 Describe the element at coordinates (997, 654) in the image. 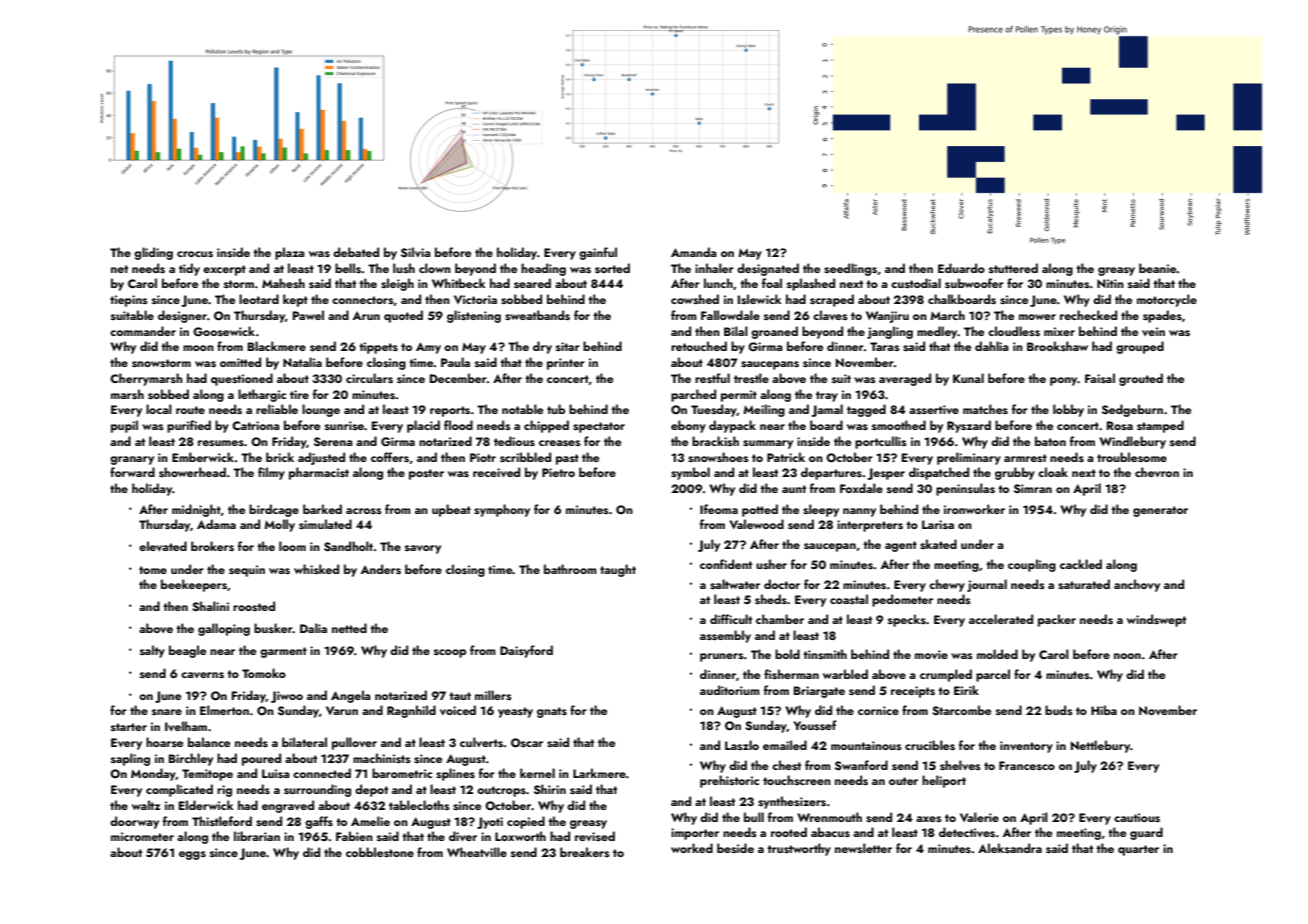

I see `molded` at that location.
